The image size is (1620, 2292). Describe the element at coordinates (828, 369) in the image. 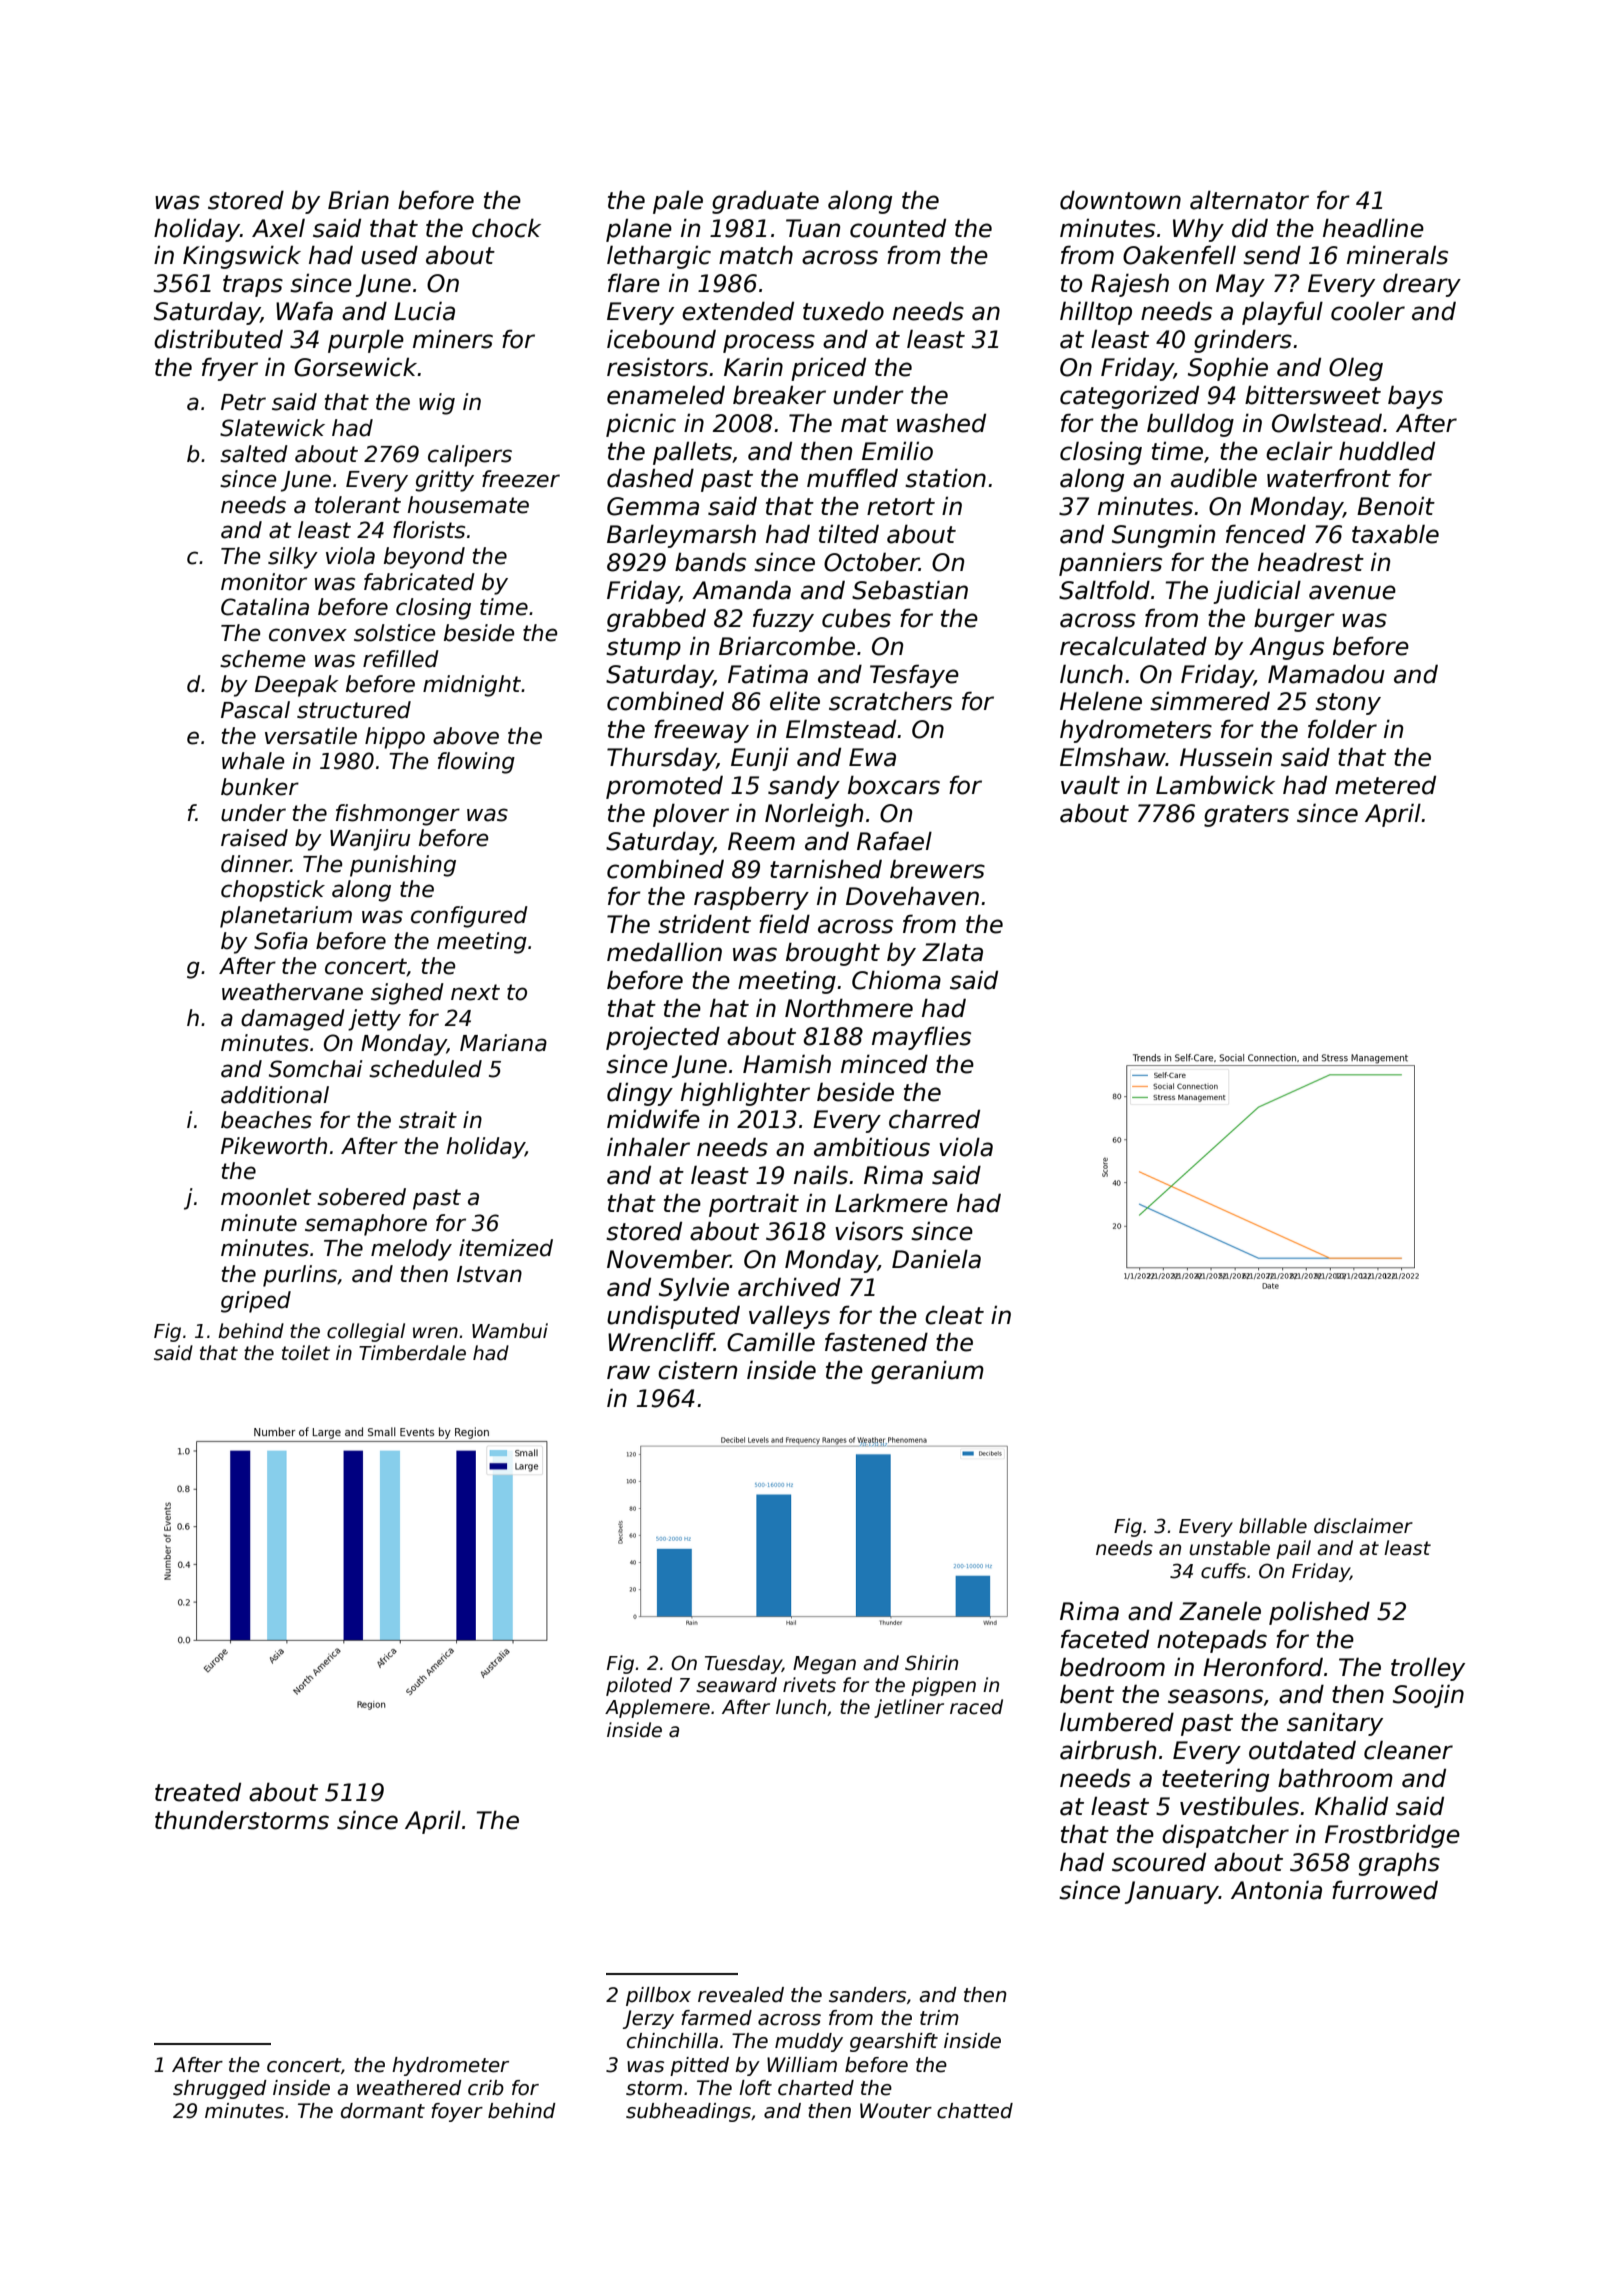

I see `priced` at that location.
